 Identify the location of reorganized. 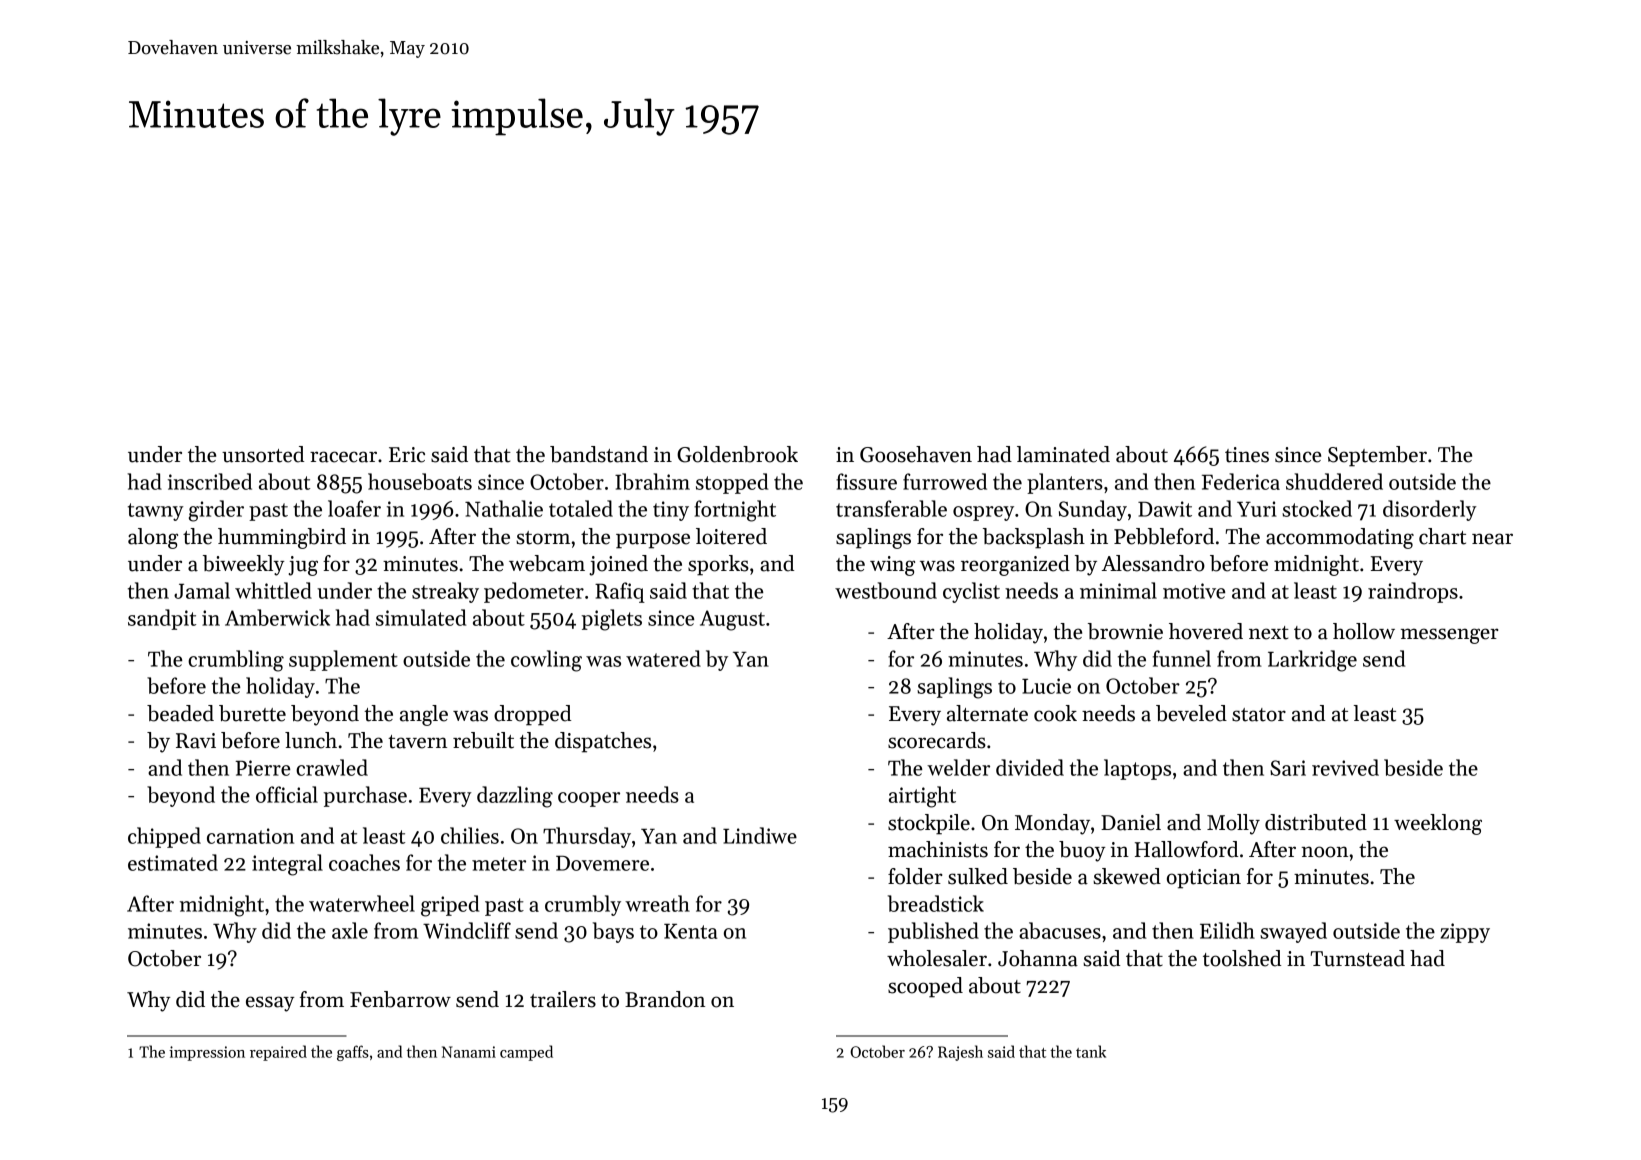
(1015, 565).
